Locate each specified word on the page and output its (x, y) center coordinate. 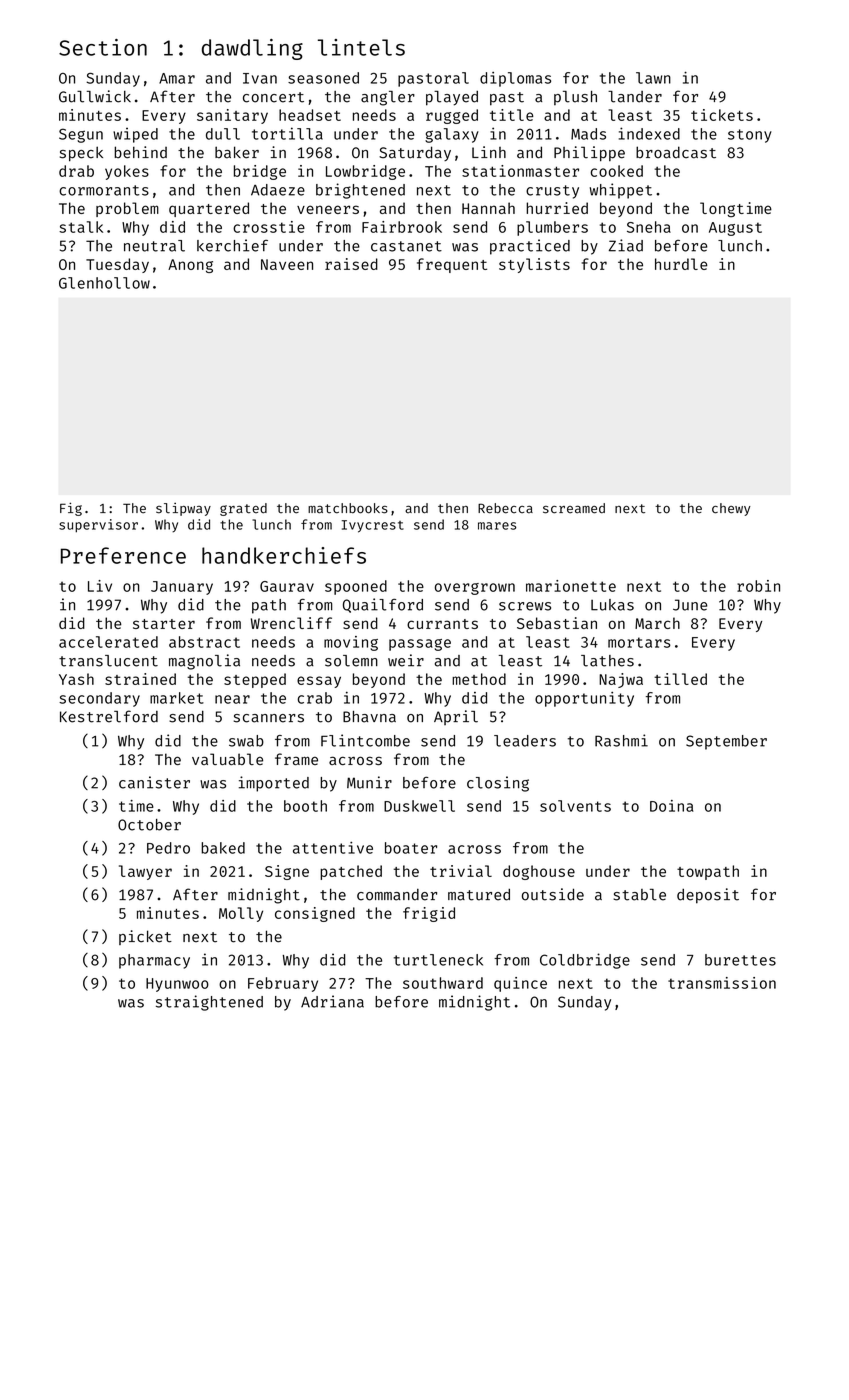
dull (223, 134)
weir (406, 660)
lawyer (145, 872)
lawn (653, 78)
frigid (429, 914)
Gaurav (287, 586)
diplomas (515, 79)
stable (639, 895)
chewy (731, 509)
